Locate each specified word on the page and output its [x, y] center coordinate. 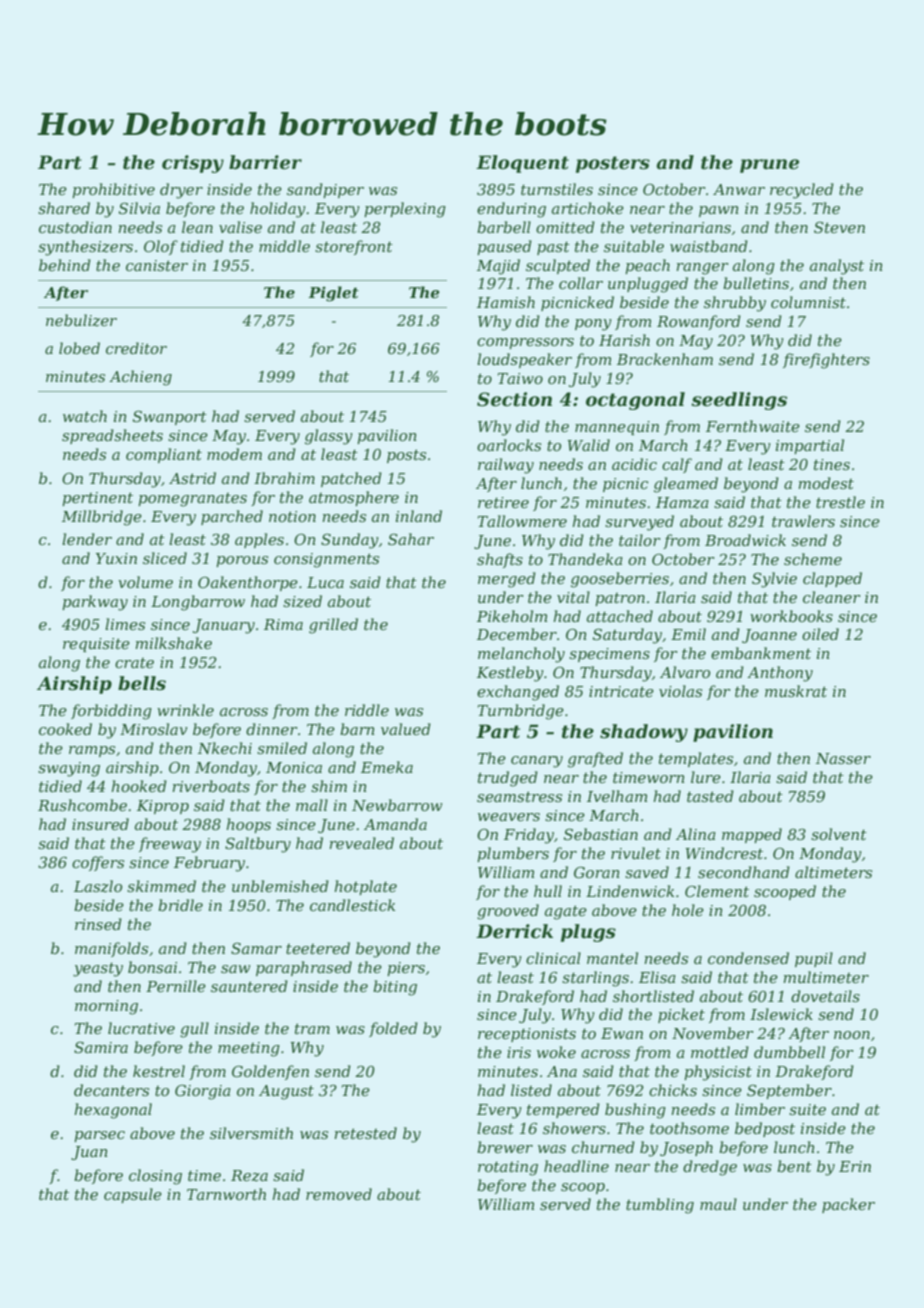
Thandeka [585, 559]
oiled [820, 634]
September [789, 1091]
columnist [808, 302]
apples [259, 540]
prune [769, 166]
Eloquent [522, 164]
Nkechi [225, 748]
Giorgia [203, 1092]
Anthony [780, 674]
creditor [136, 348]
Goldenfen [270, 1072]
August [286, 1092]
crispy [193, 164]
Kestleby [510, 674]
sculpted [558, 266]
